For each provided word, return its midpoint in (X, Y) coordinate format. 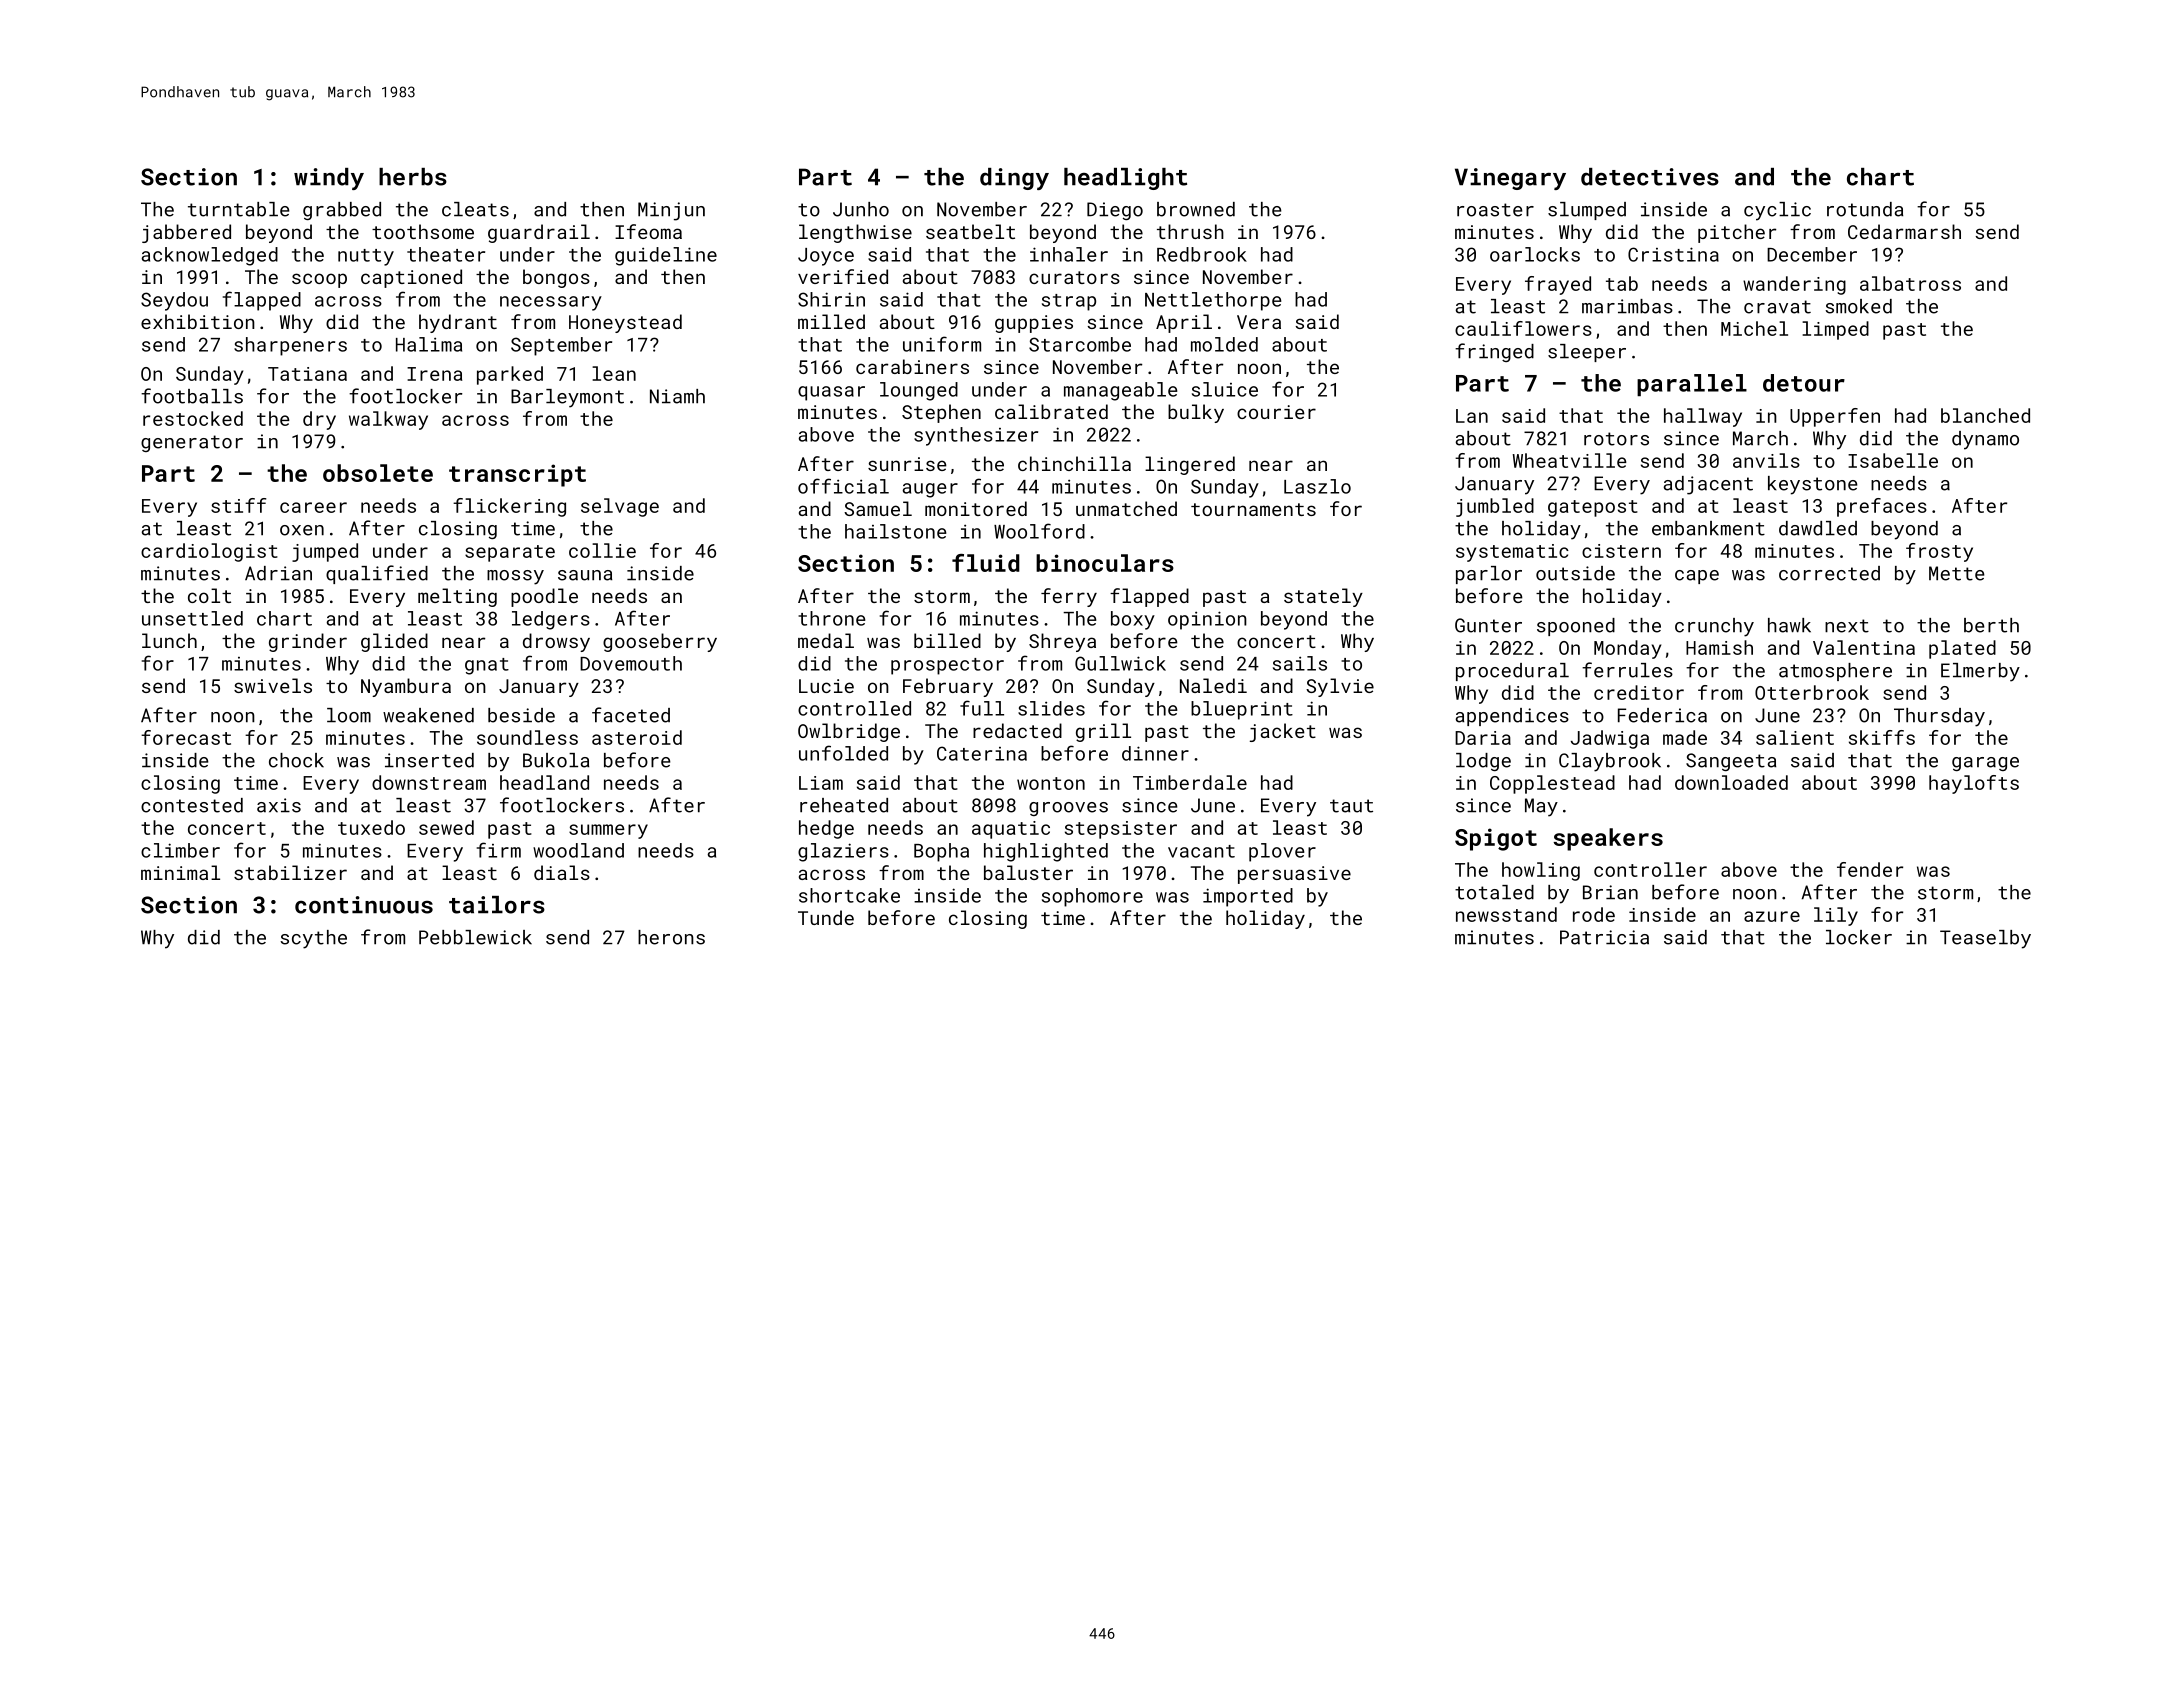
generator (192, 443)
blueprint (1242, 710)
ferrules (1627, 670)
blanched (1985, 415)
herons (671, 937)
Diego (1115, 211)
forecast (186, 737)
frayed (1558, 285)
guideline (666, 256)
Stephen (941, 413)
